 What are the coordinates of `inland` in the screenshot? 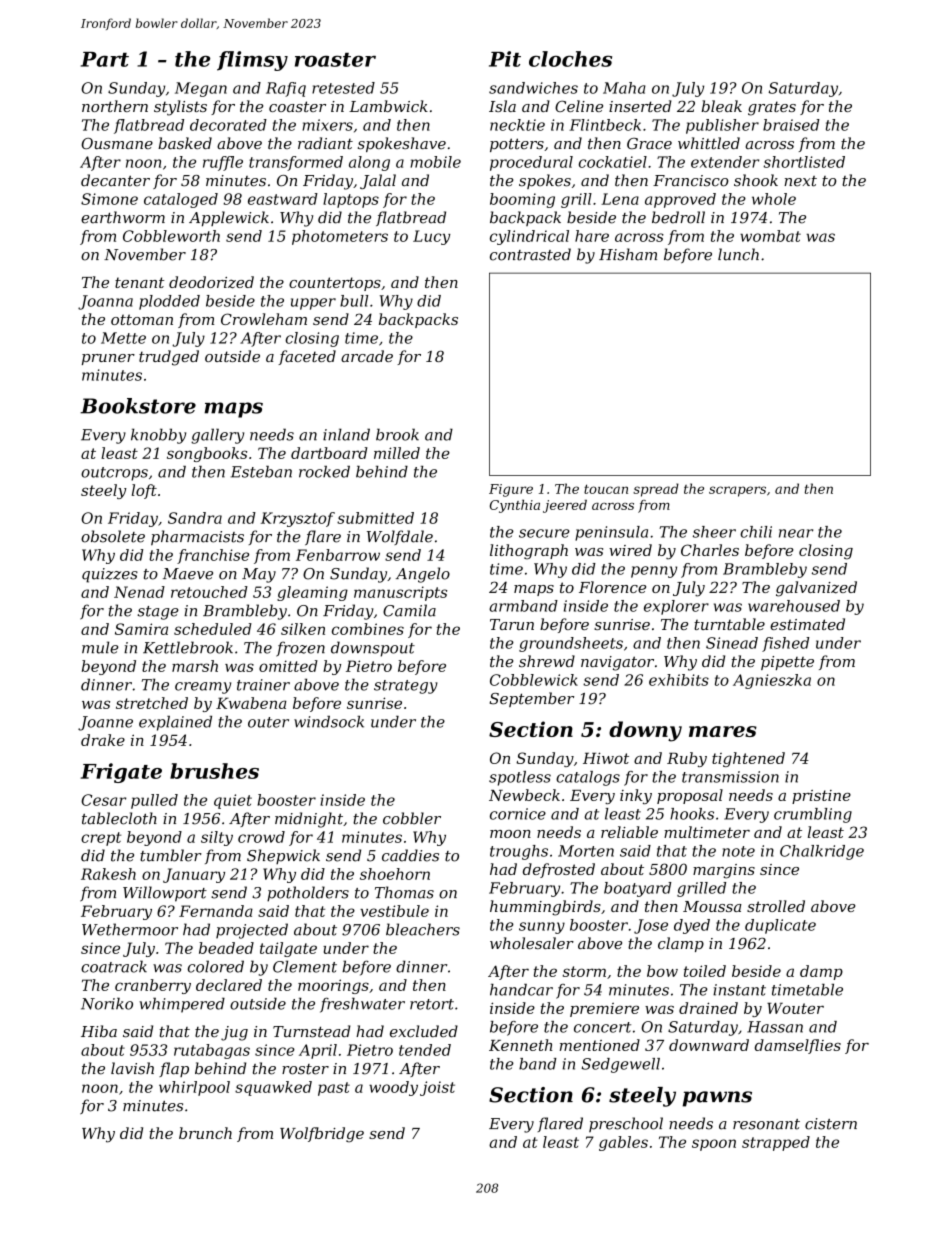 It's located at (346, 434).
